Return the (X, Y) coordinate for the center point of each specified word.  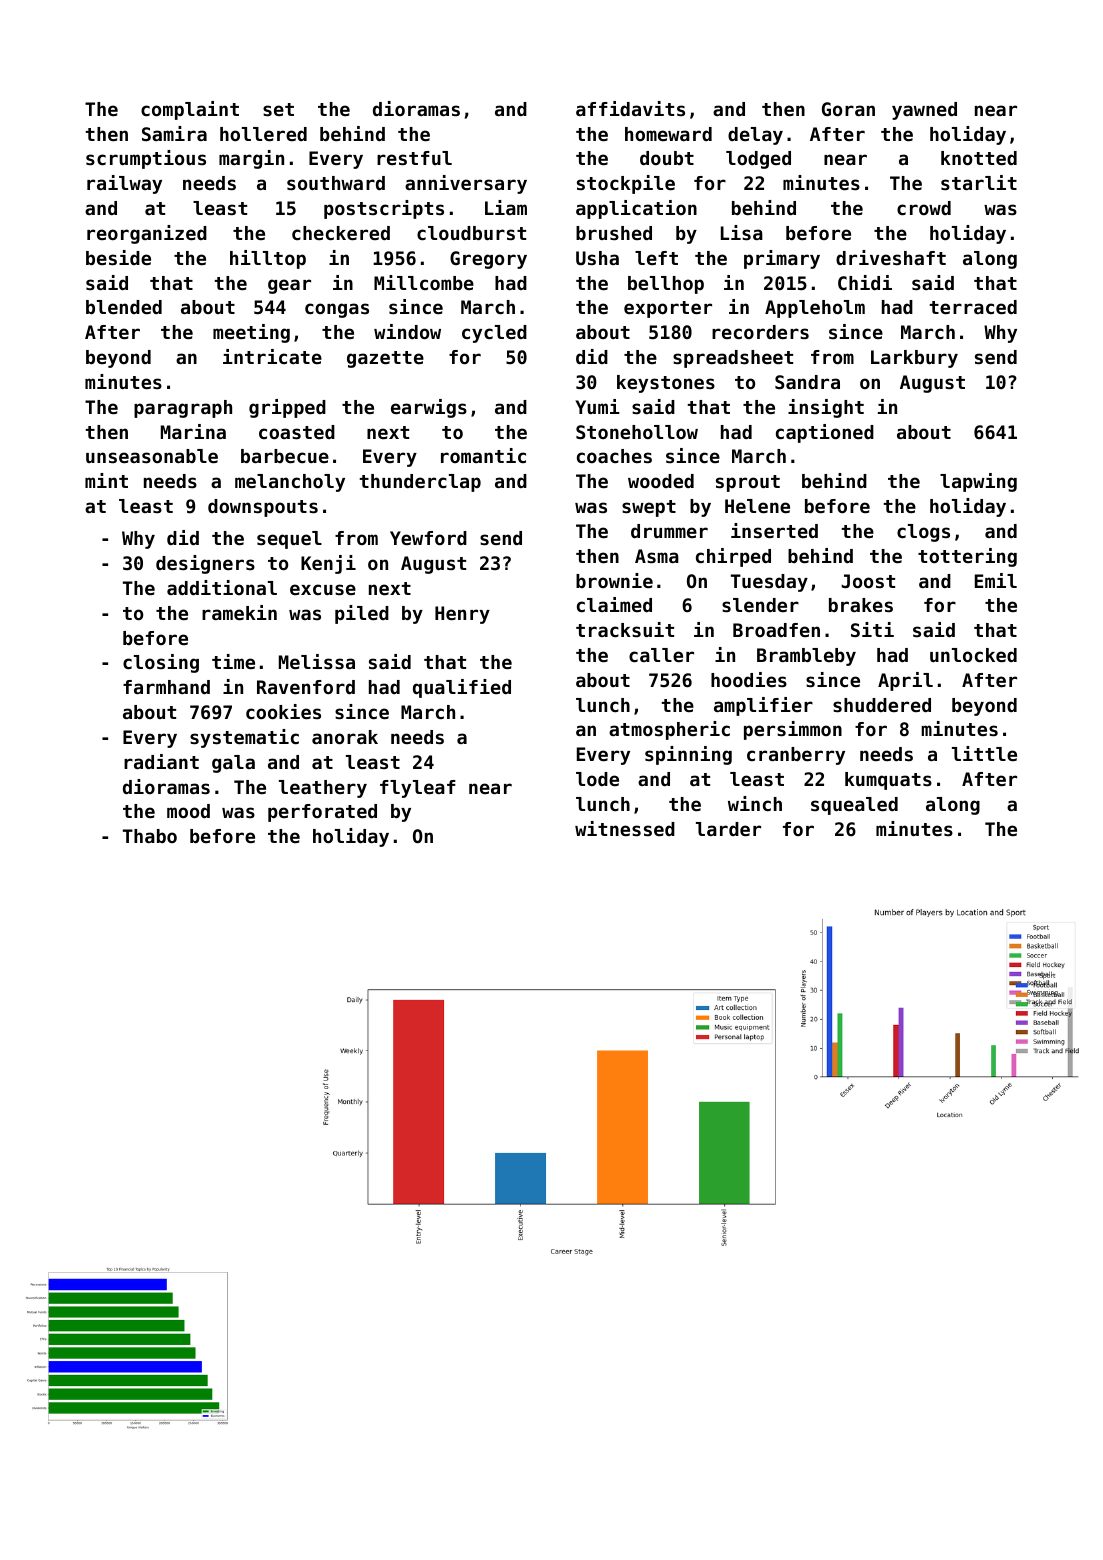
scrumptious (146, 159)
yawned (924, 111)
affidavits (630, 108)
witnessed (625, 828)
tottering (967, 557)
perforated (322, 813)
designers (205, 564)
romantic (483, 455)
